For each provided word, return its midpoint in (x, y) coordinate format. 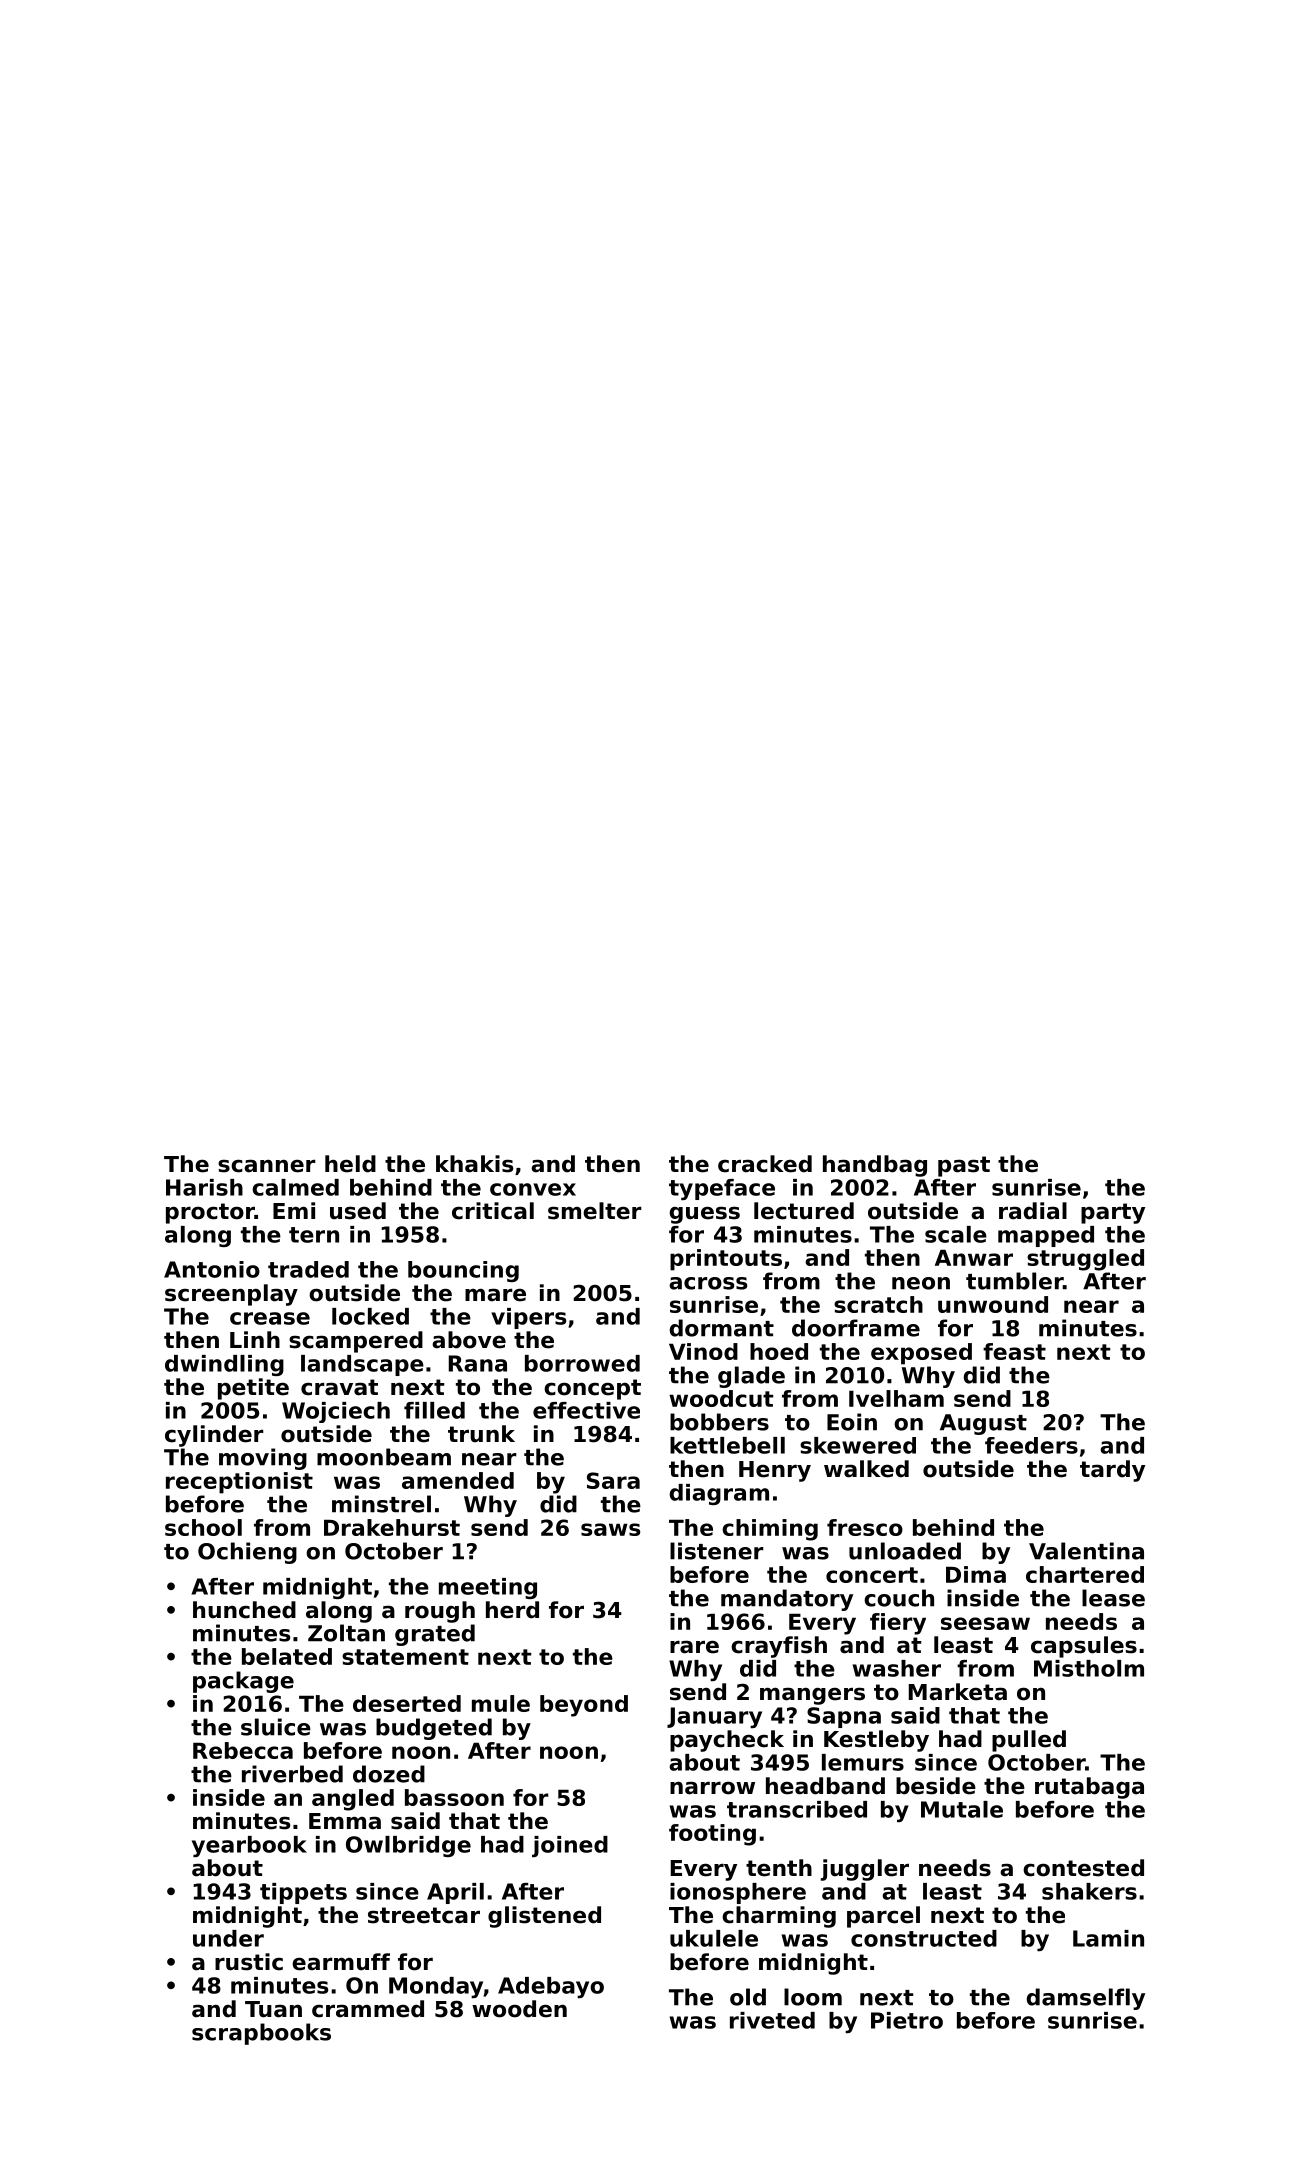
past (964, 1166)
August (983, 1424)
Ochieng (247, 1553)
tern (314, 1235)
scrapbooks (261, 2034)
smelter (595, 1211)
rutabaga (1089, 1788)
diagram (719, 1494)
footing (712, 1835)
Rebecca (243, 1750)
